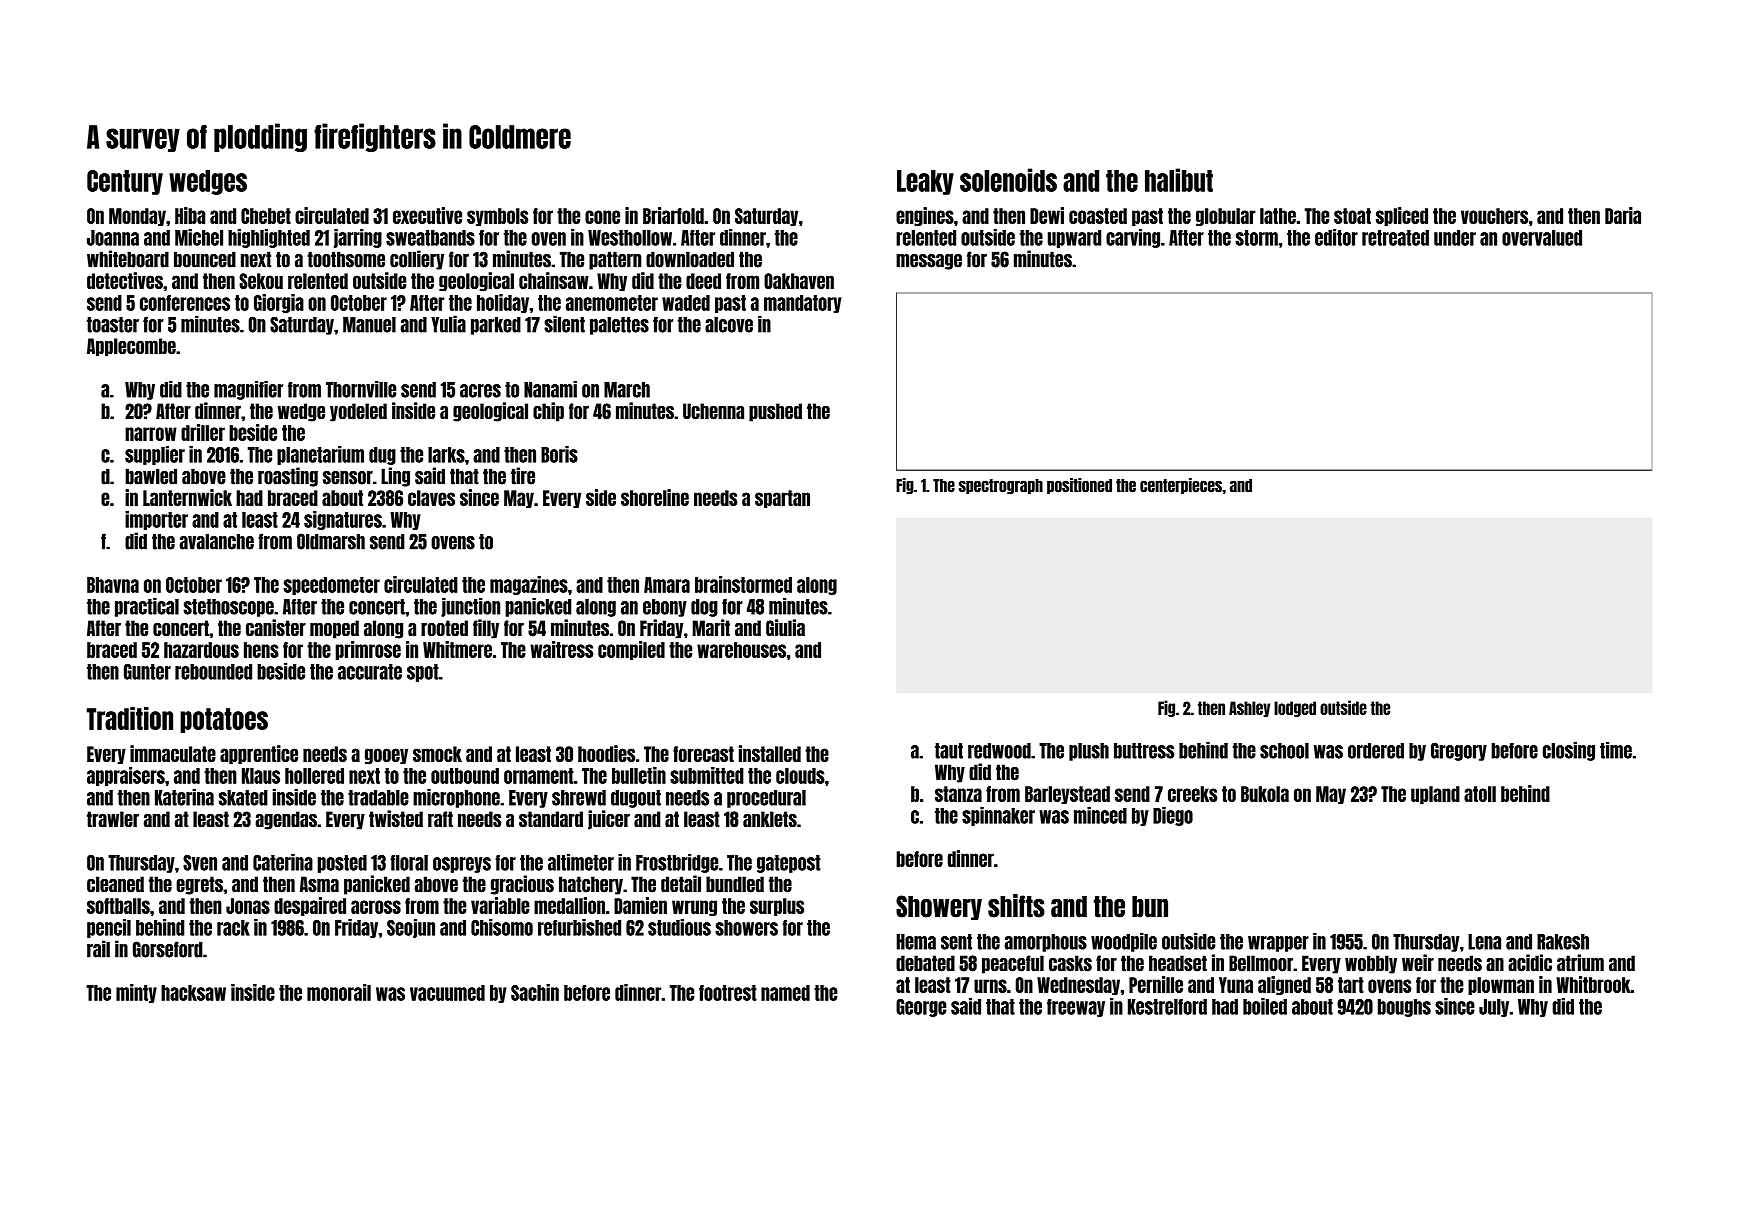 This screenshot has width=1739, height=1230. What do you see at coordinates (1494, 1008) in the screenshot?
I see `July` at bounding box center [1494, 1008].
